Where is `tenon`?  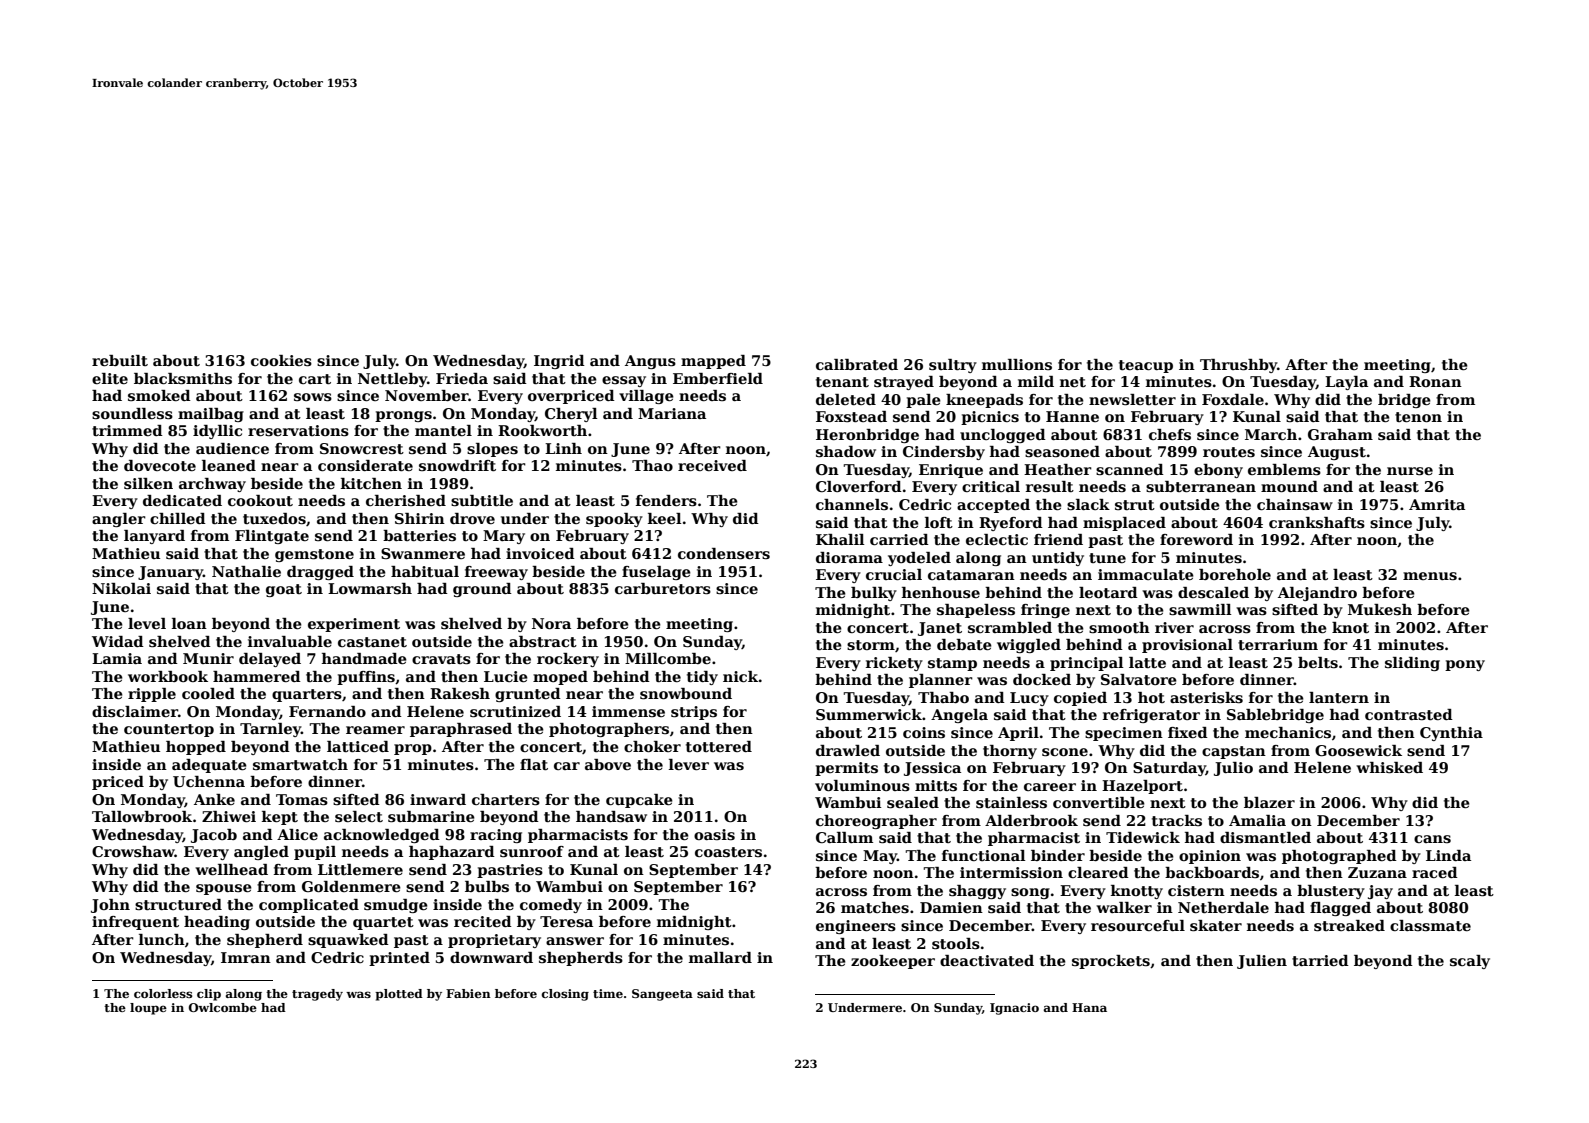
tenon is located at coordinates (1418, 417).
